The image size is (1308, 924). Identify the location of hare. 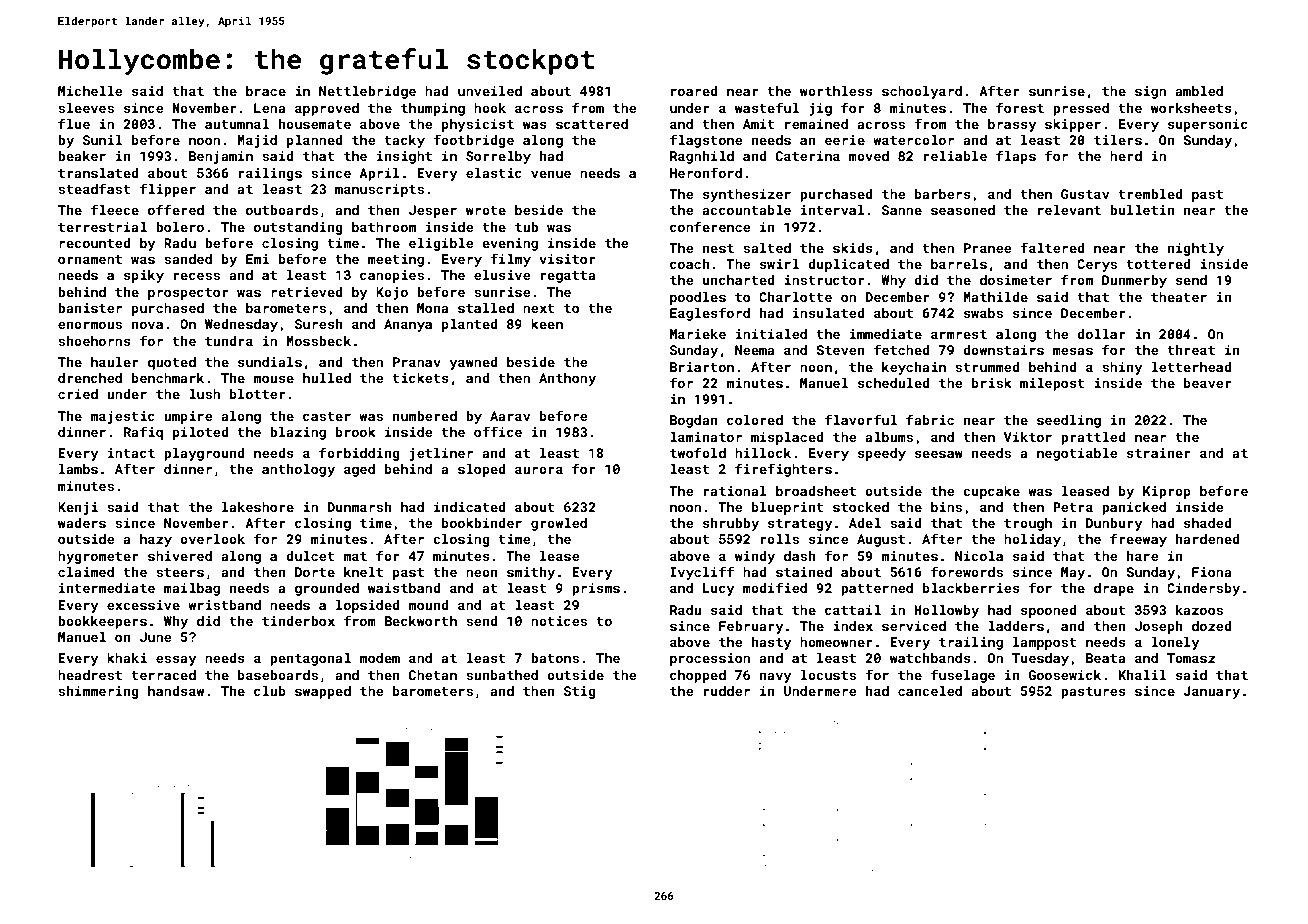
(1142, 556).
